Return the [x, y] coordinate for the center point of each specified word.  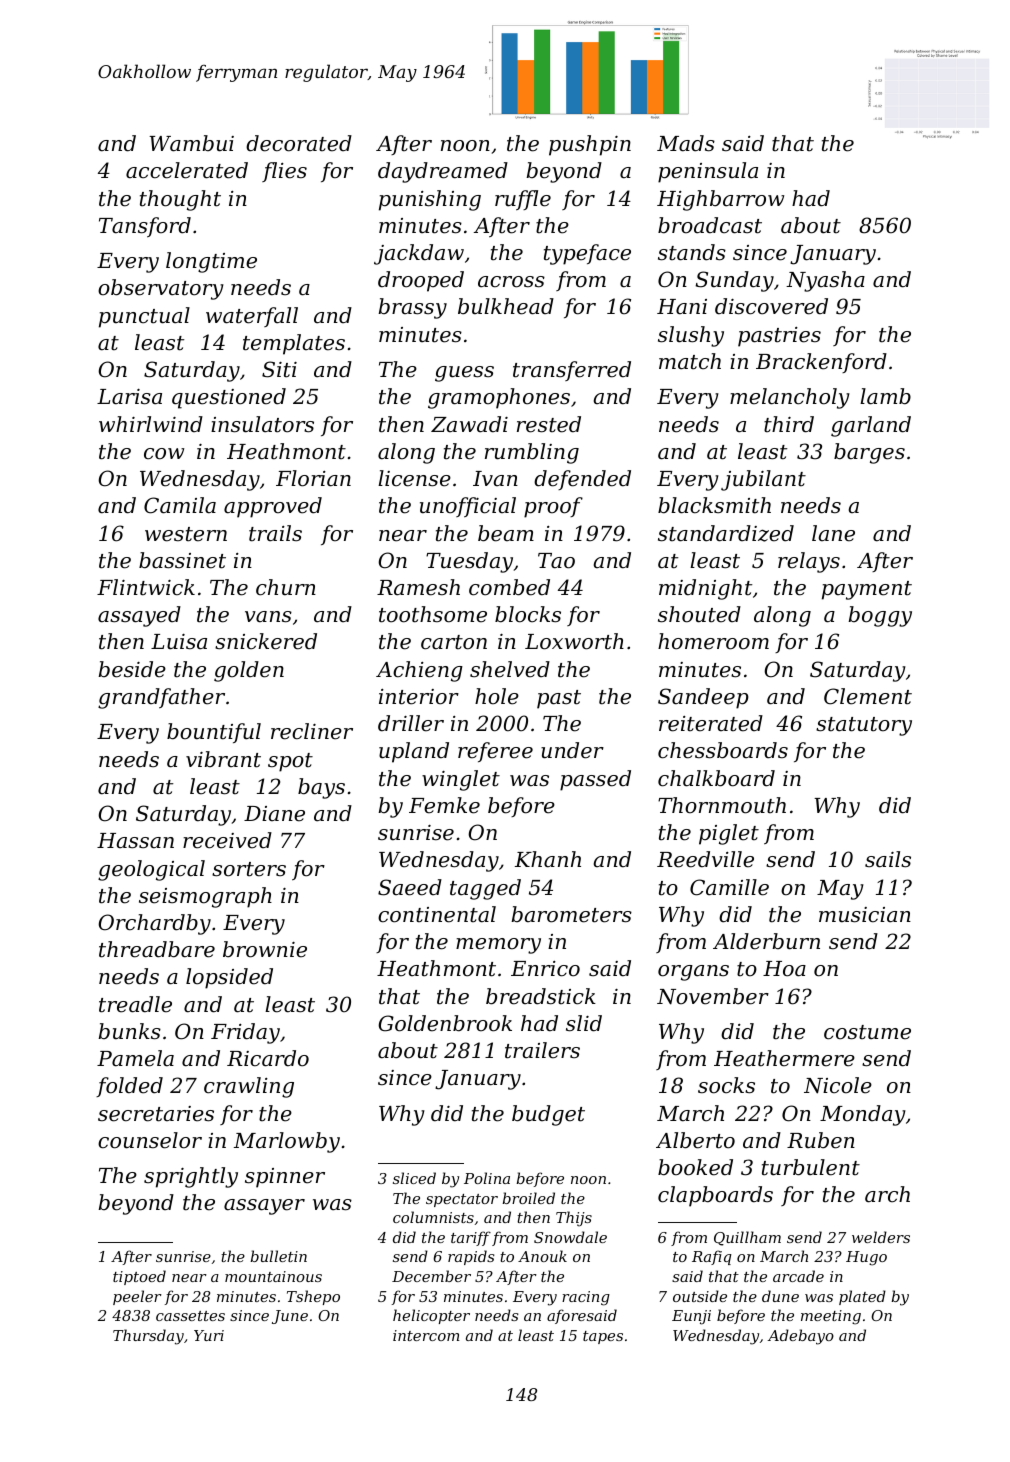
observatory [161, 289]
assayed [139, 616]
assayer [264, 1207]
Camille [729, 887]
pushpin [590, 145]
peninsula [708, 172]
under [572, 750]
